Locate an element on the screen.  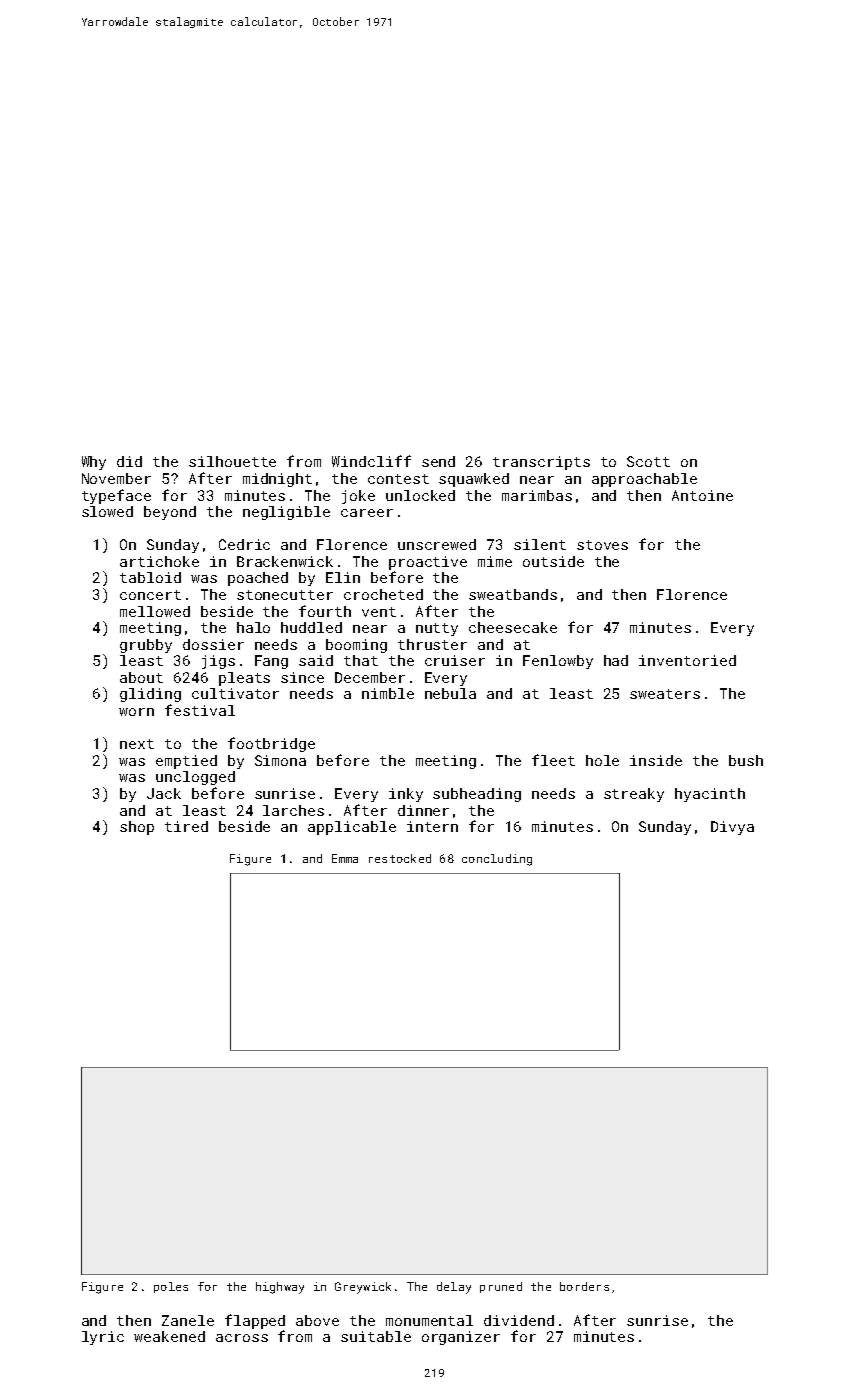
Divya is located at coordinates (732, 828).
